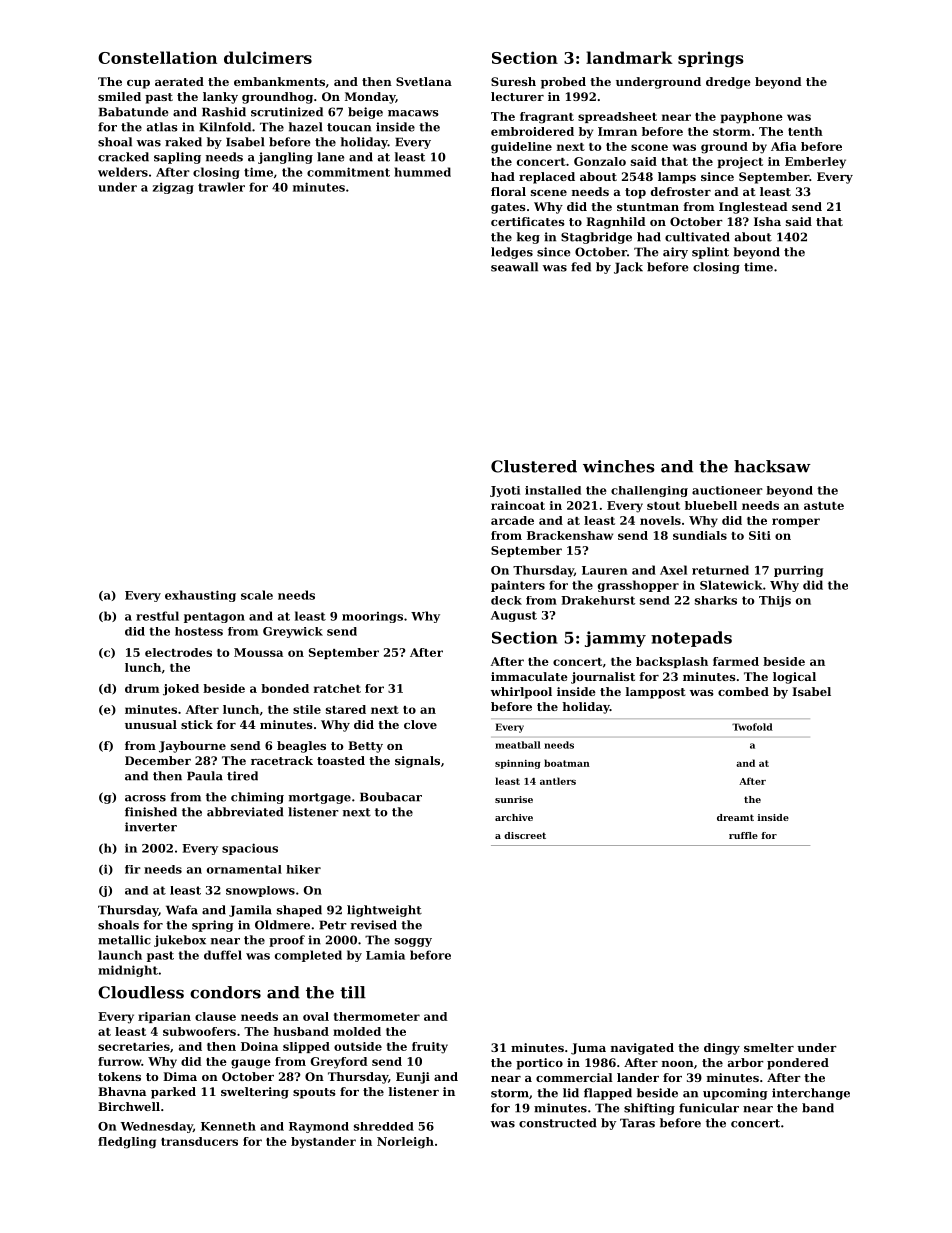 The height and width of the page is (1233, 952). I want to click on August, so click(514, 616).
